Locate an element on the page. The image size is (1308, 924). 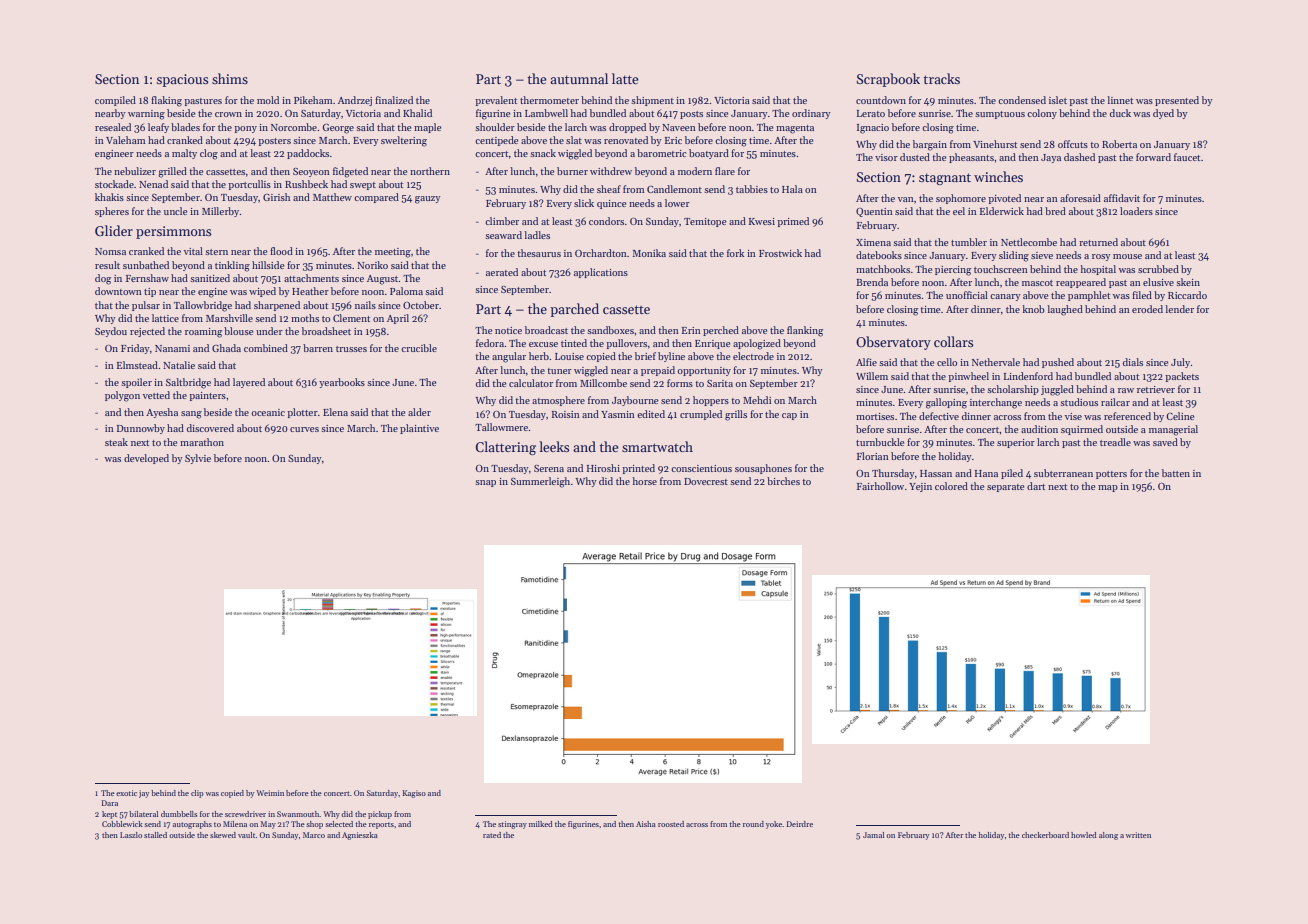
Weimin is located at coordinates (270, 793).
